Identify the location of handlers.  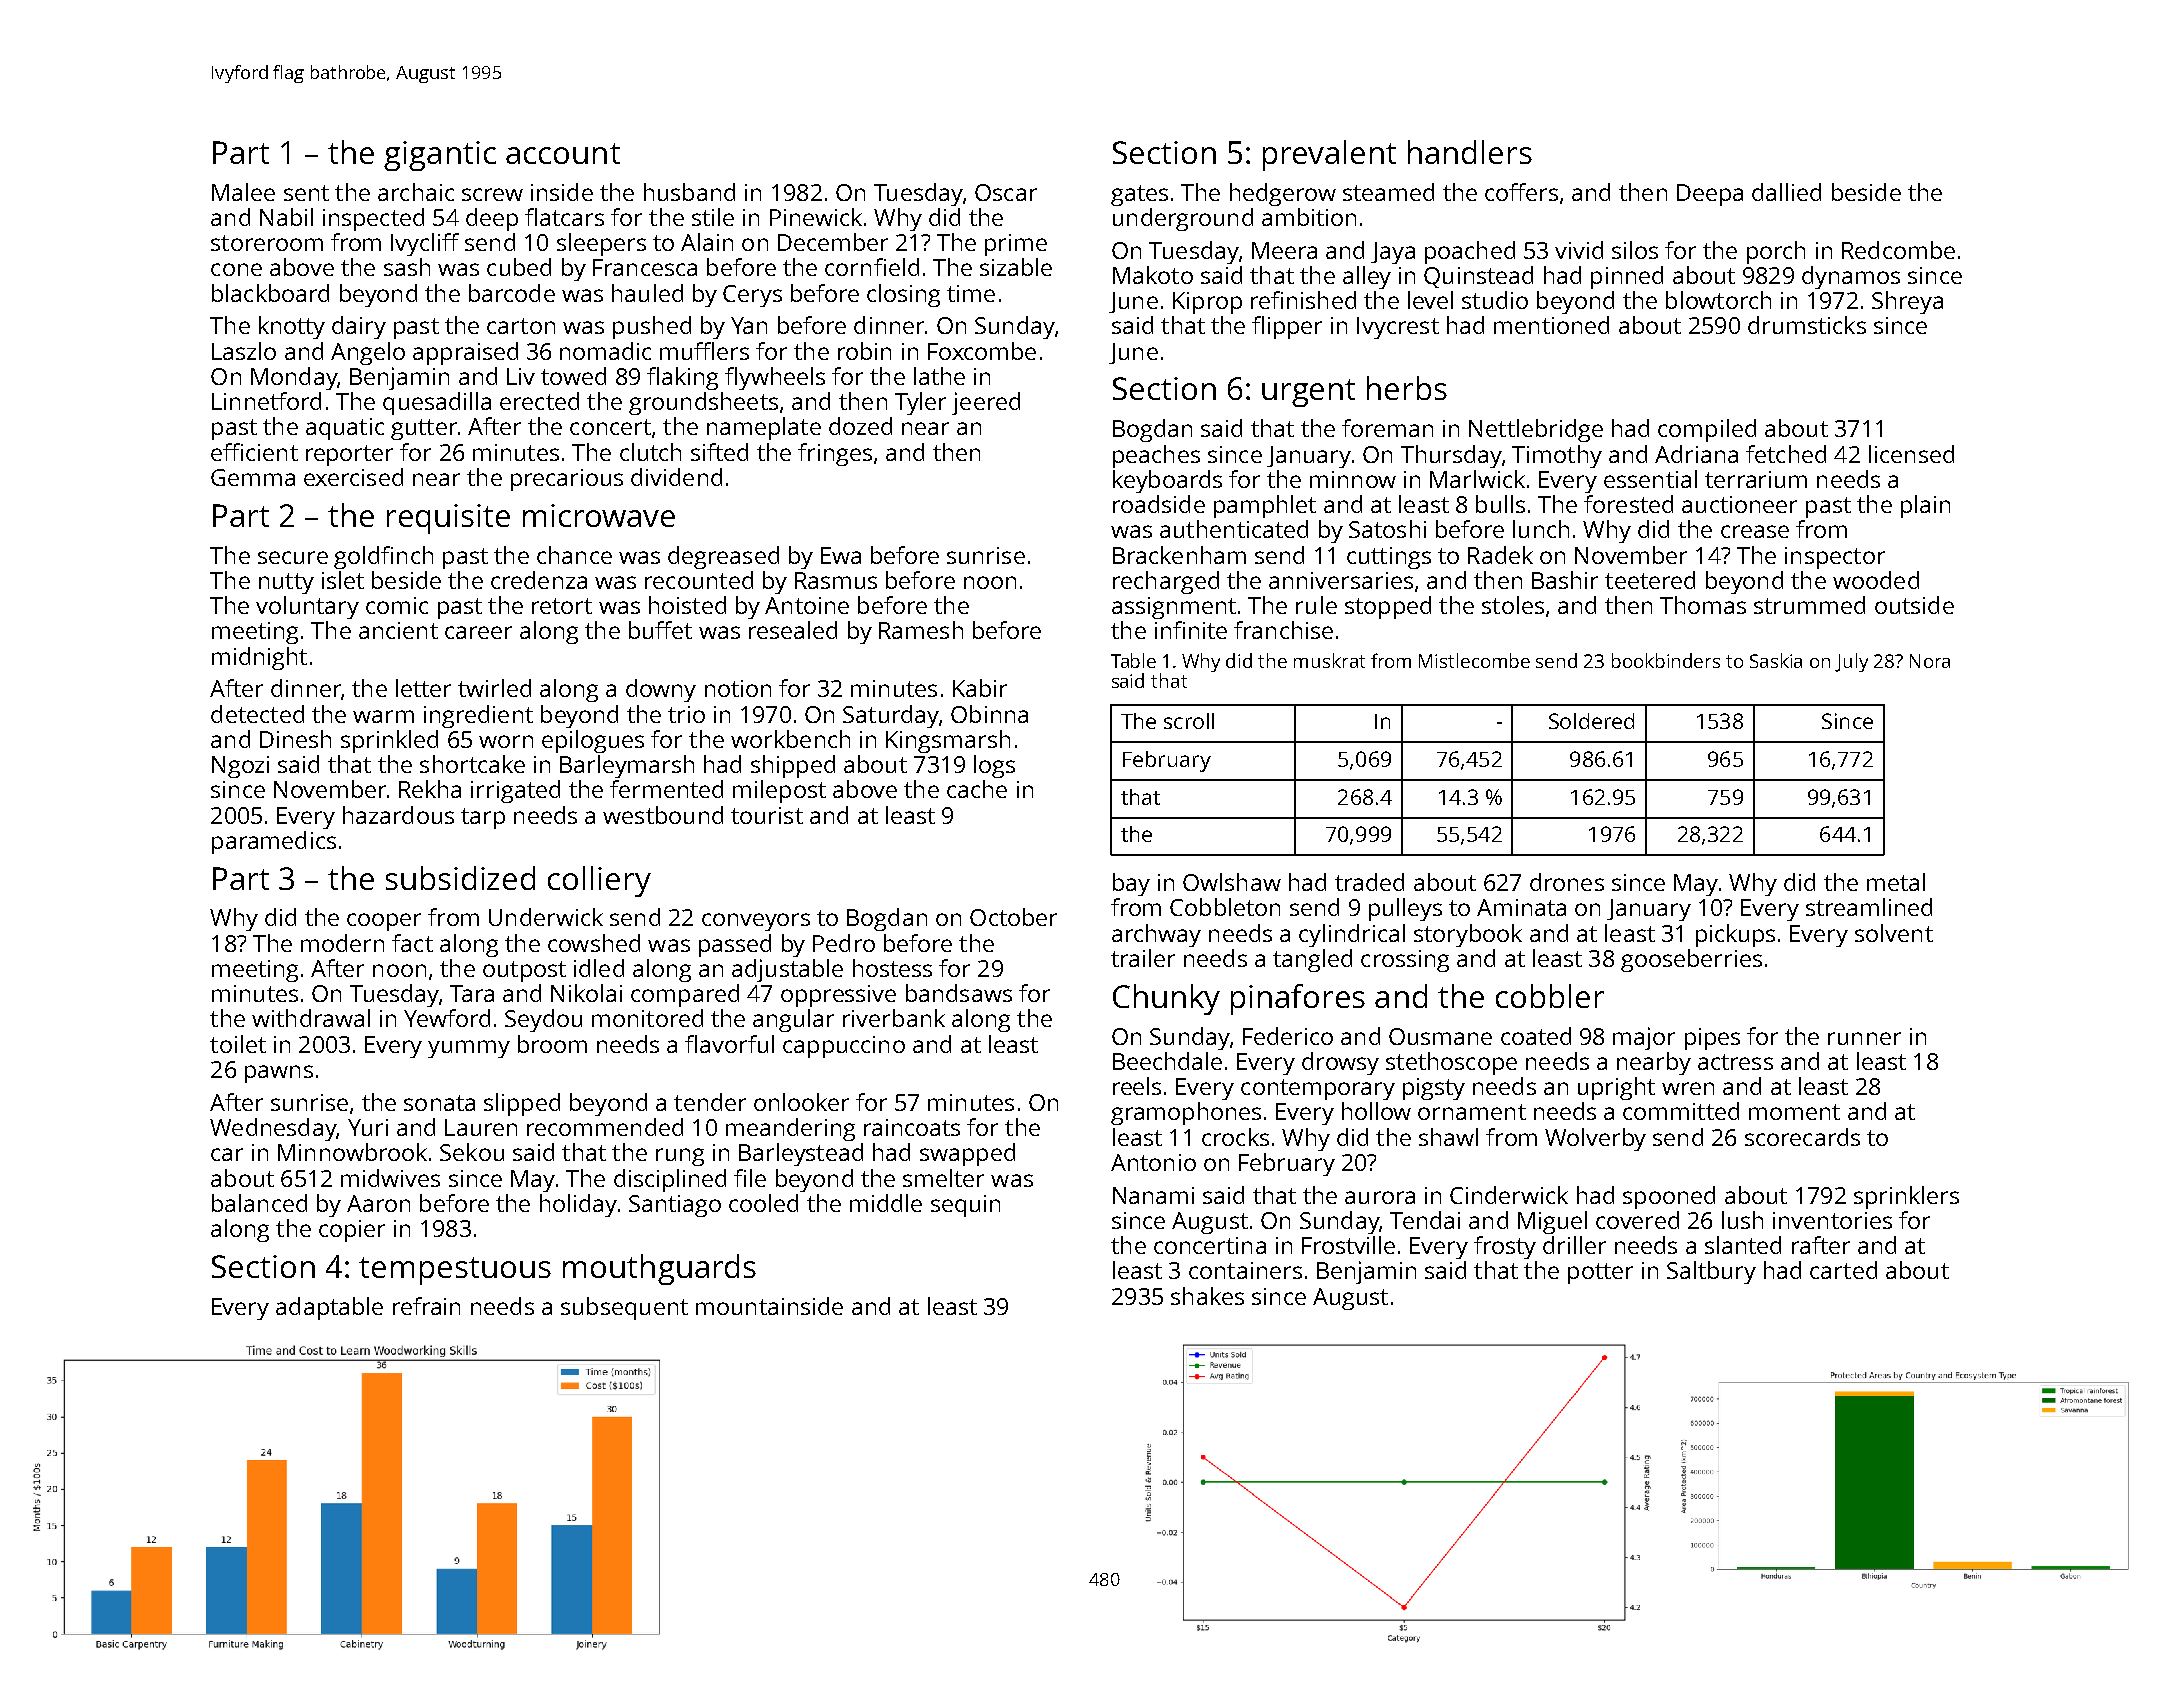
(1470, 152).
